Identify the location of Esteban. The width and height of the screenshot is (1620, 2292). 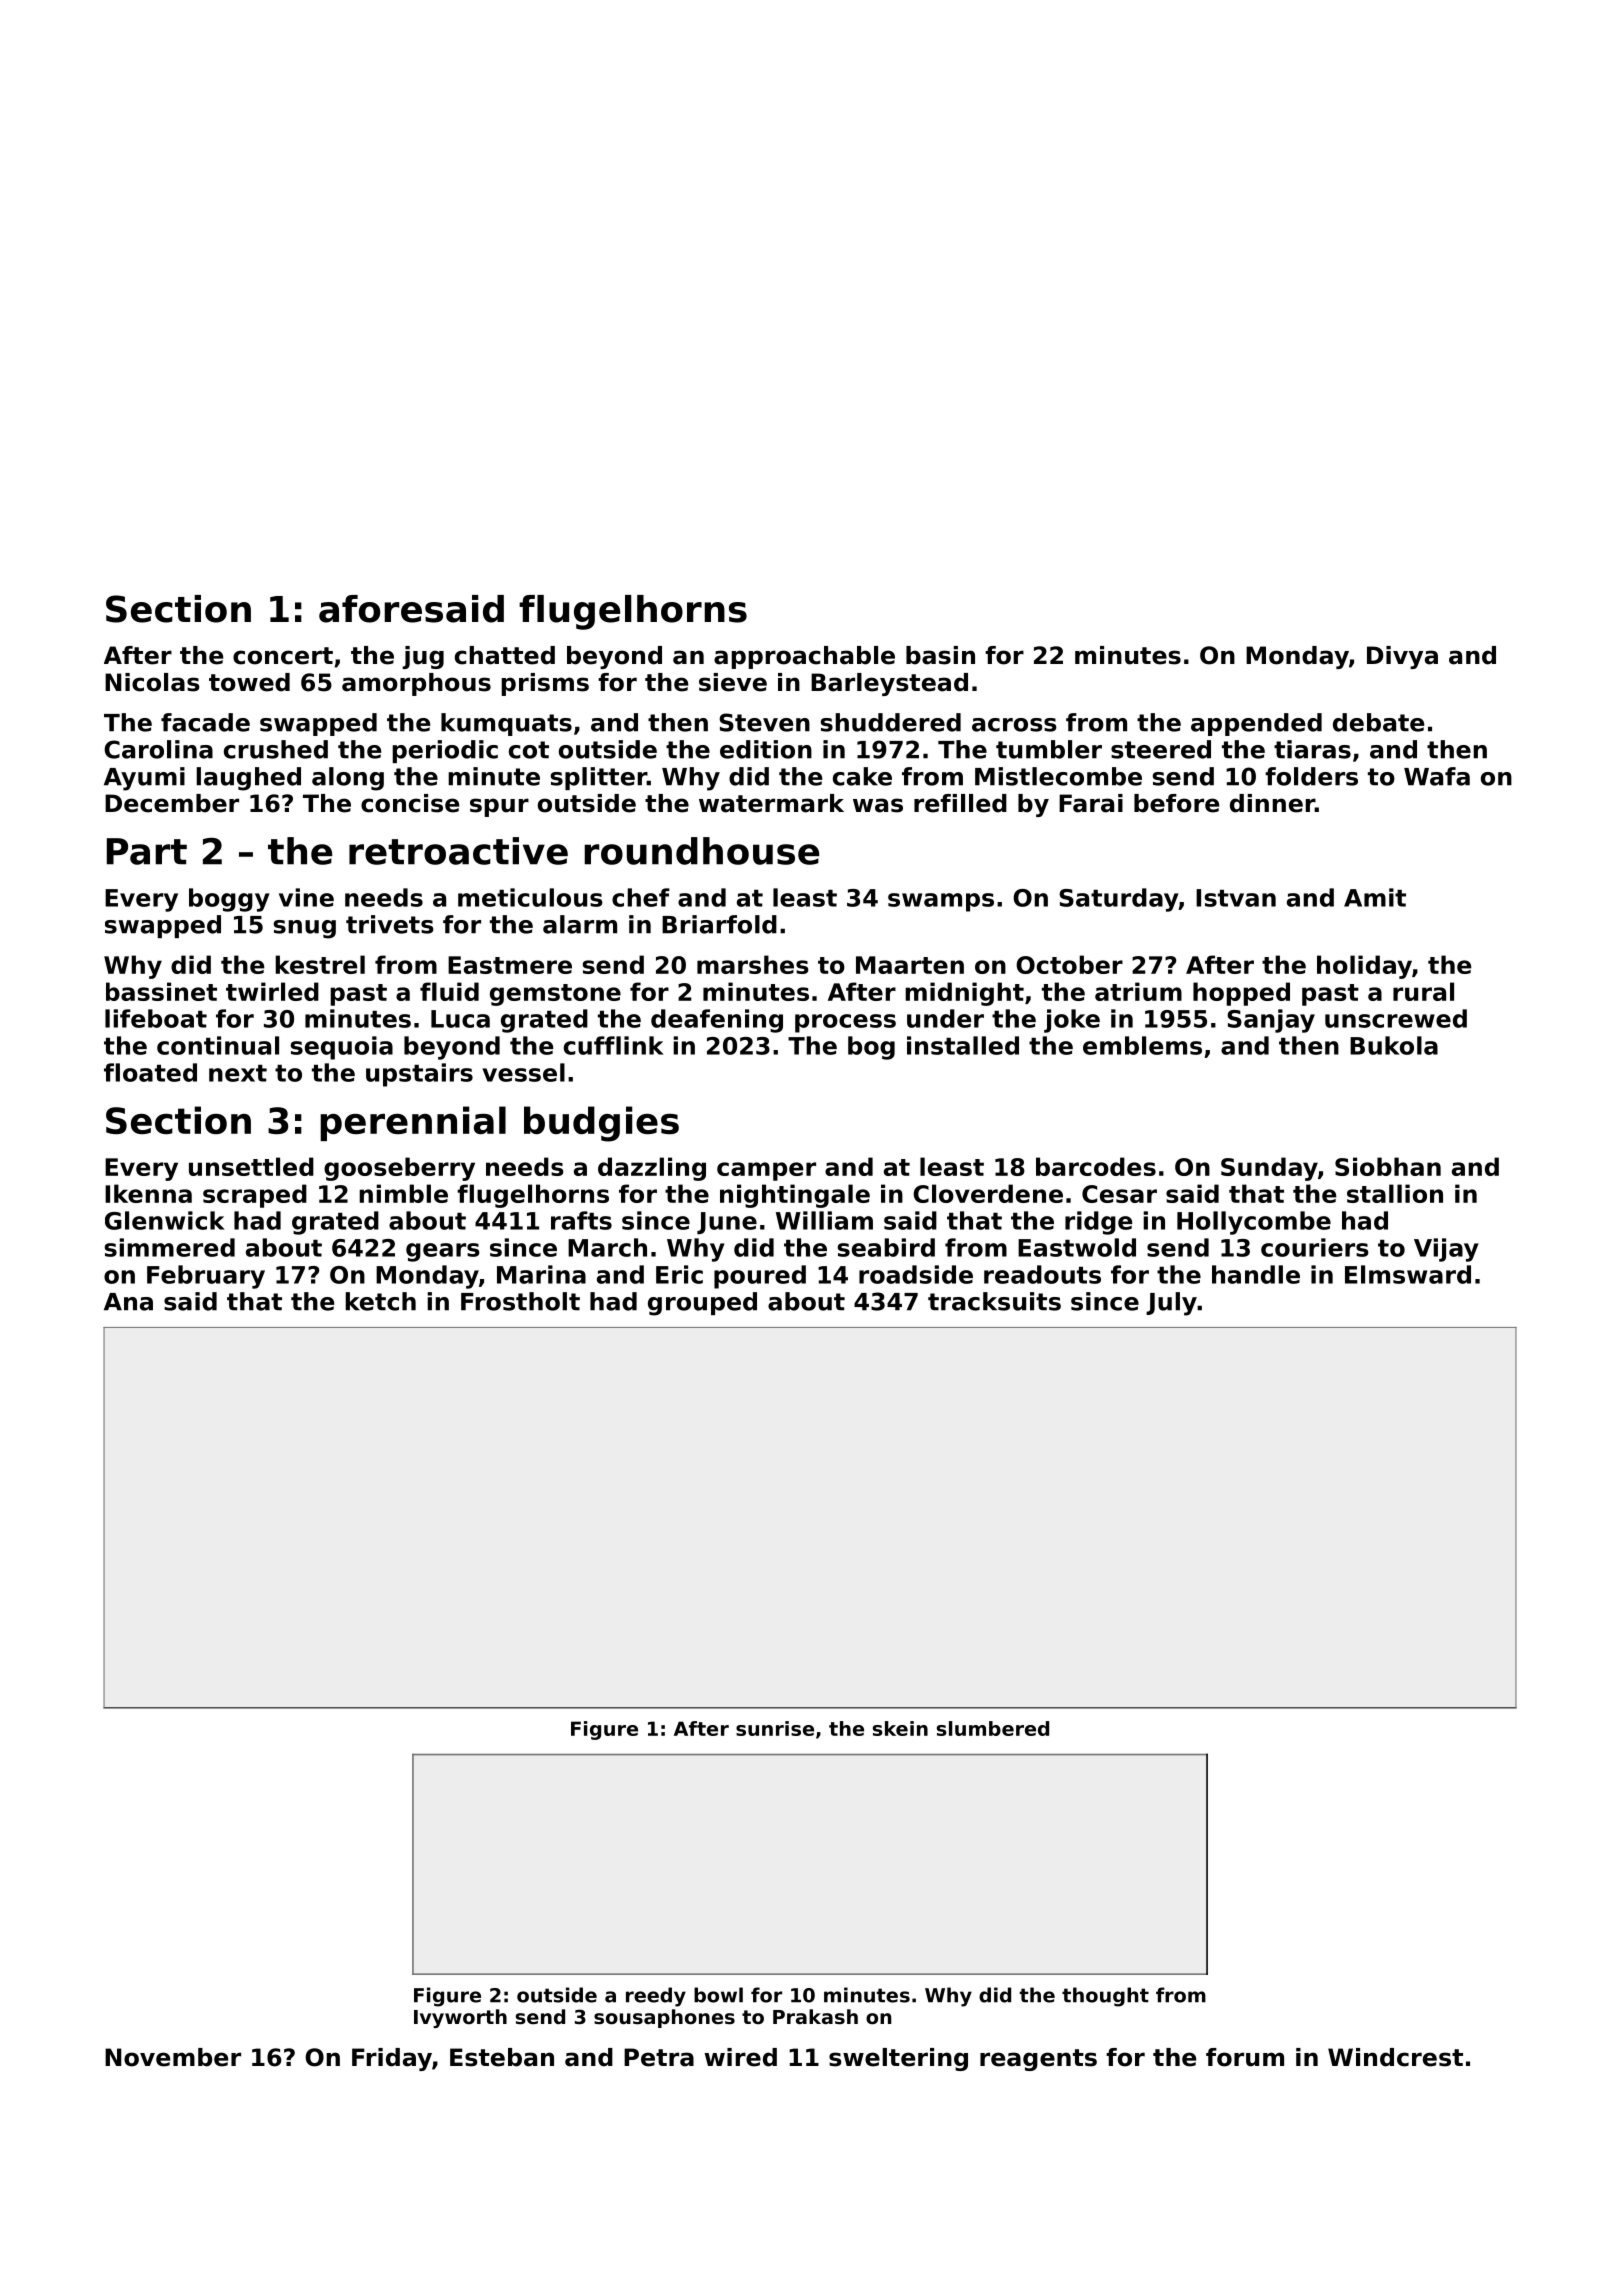
(502, 2057).
